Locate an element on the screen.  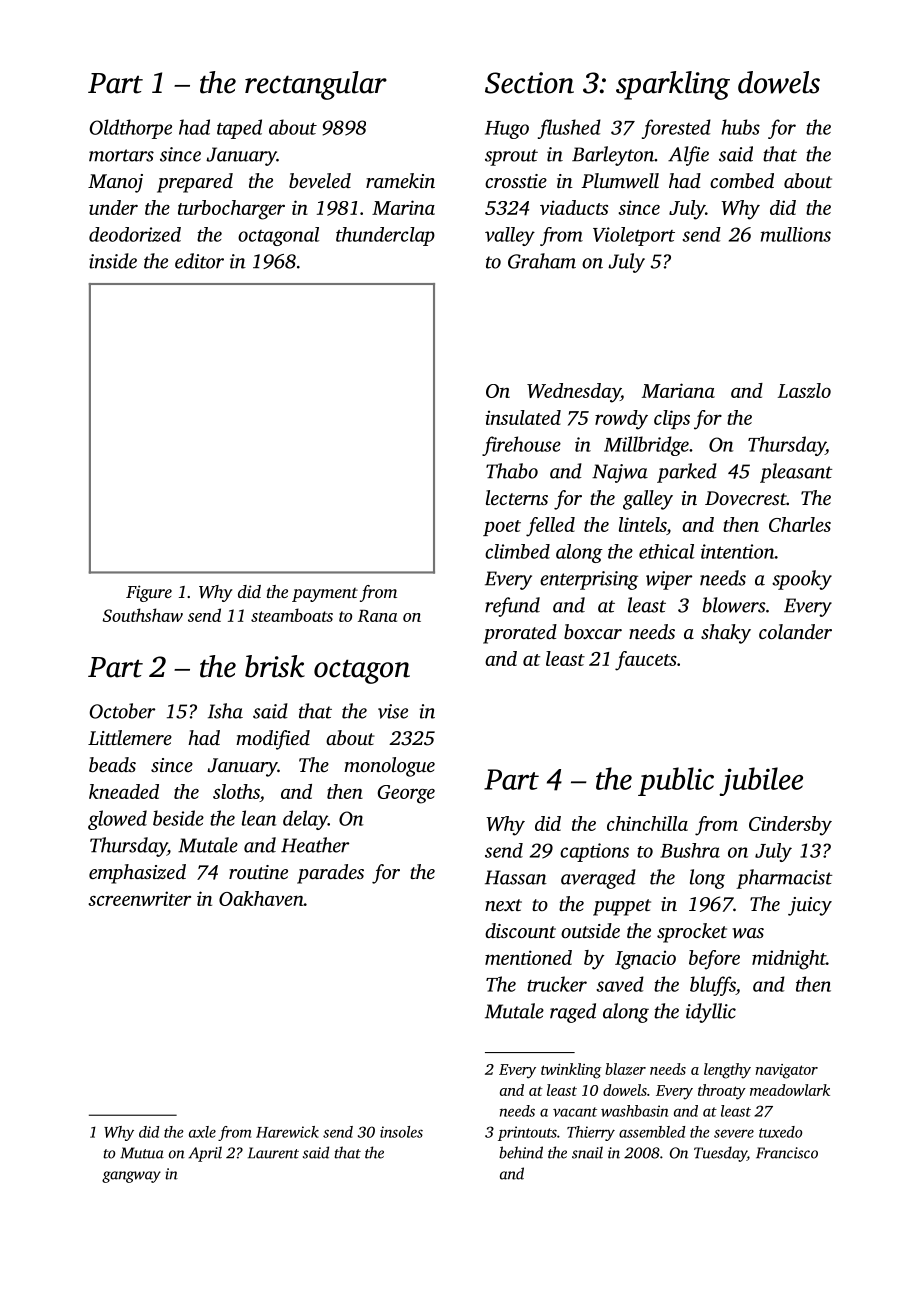
routine is located at coordinates (258, 872).
